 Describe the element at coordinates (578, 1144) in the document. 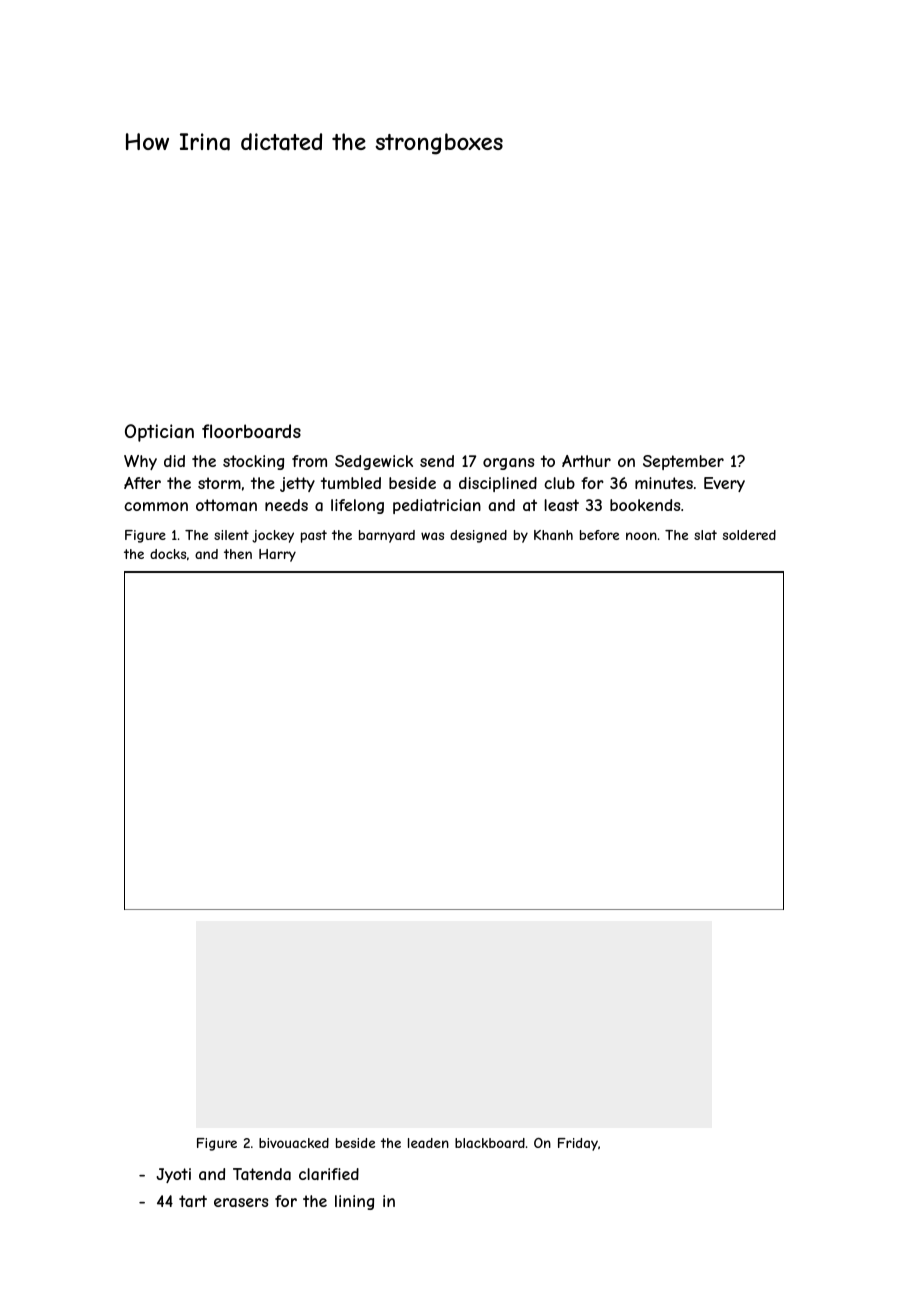

I see `Friday` at that location.
